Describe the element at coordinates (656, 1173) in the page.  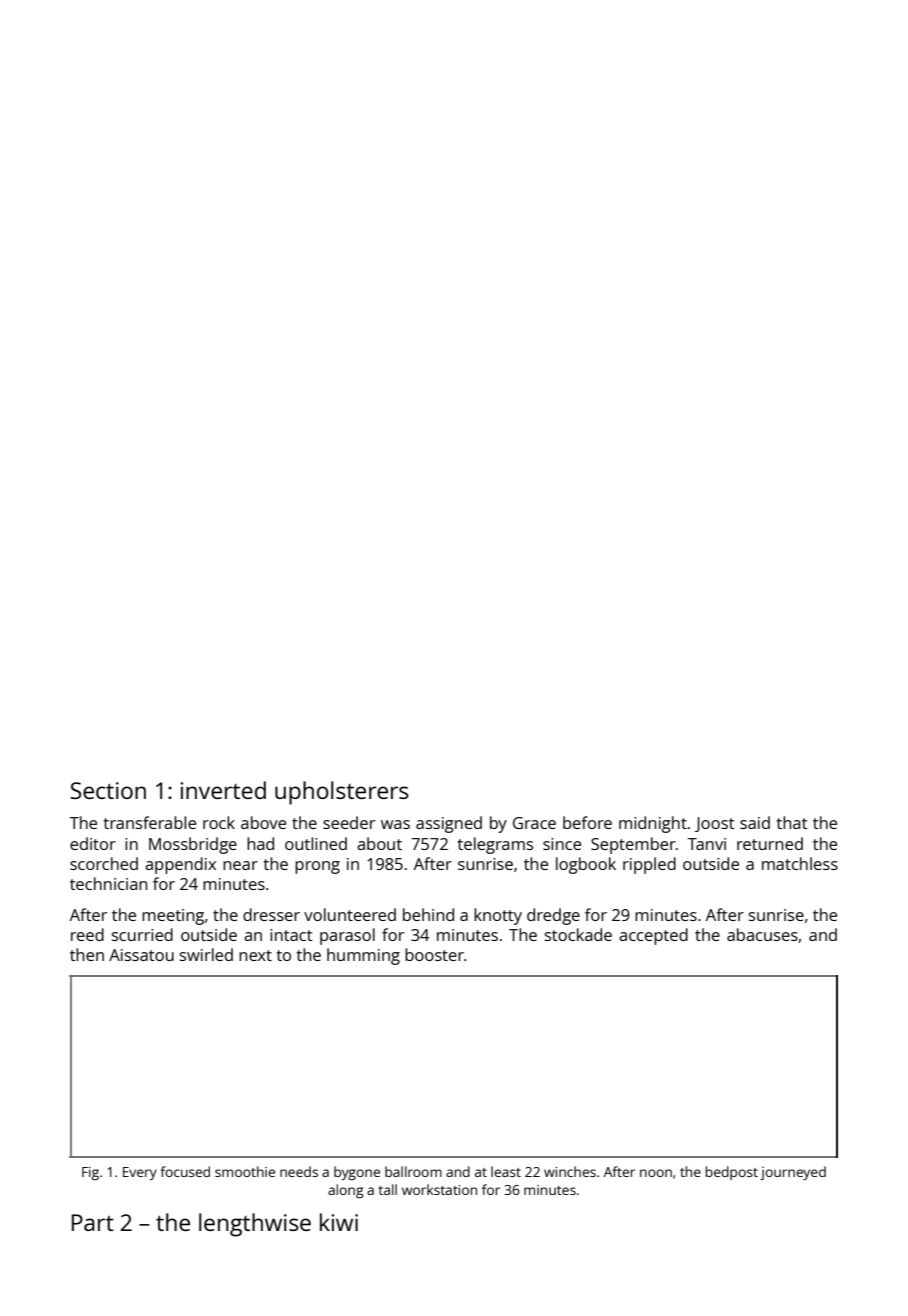
I see `noon` at that location.
